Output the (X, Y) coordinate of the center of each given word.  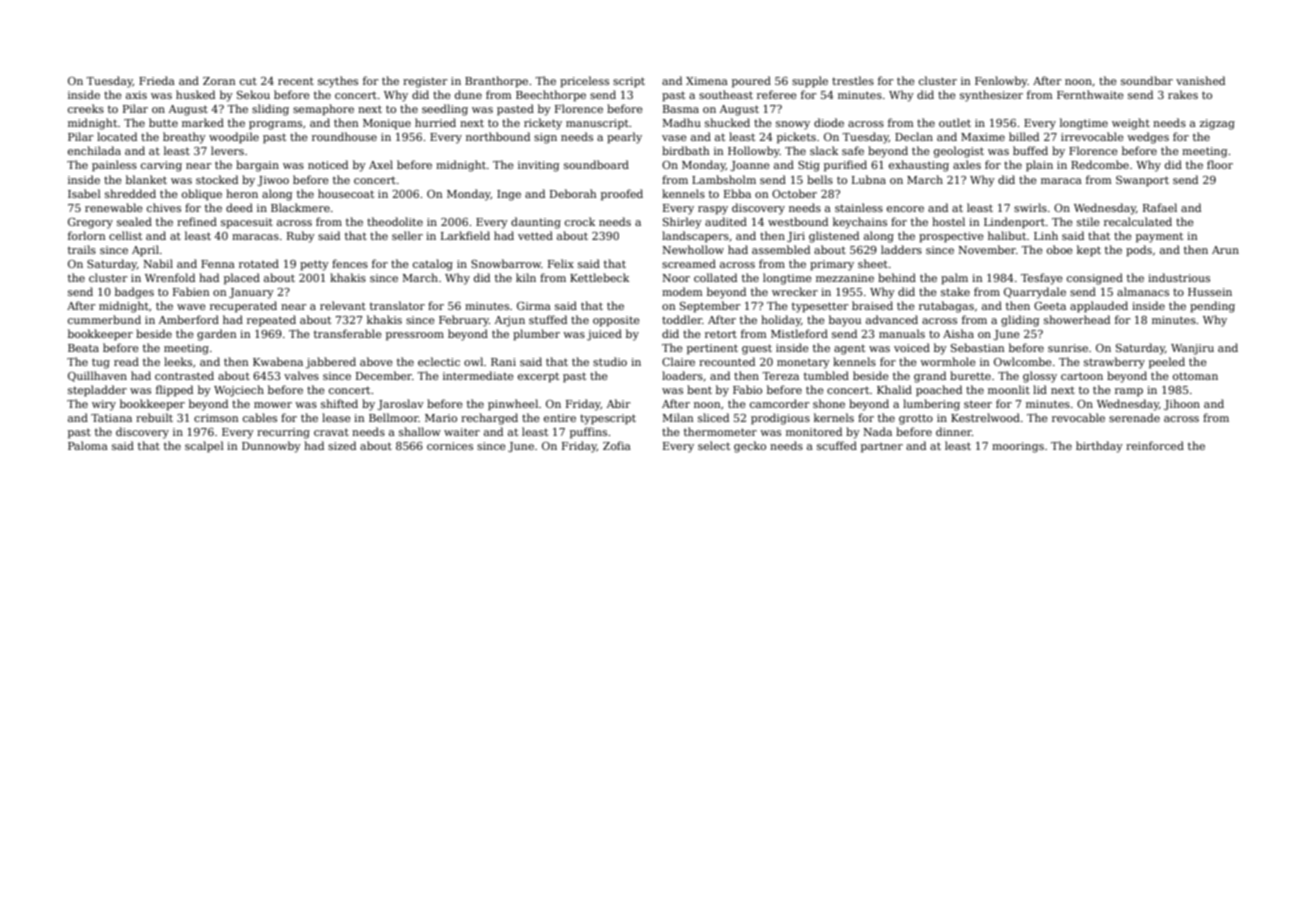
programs (275, 125)
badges (134, 293)
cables (260, 417)
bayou (845, 321)
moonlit (1009, 389)
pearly (624, 138)
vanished (1200, 80)
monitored (814, 431)
